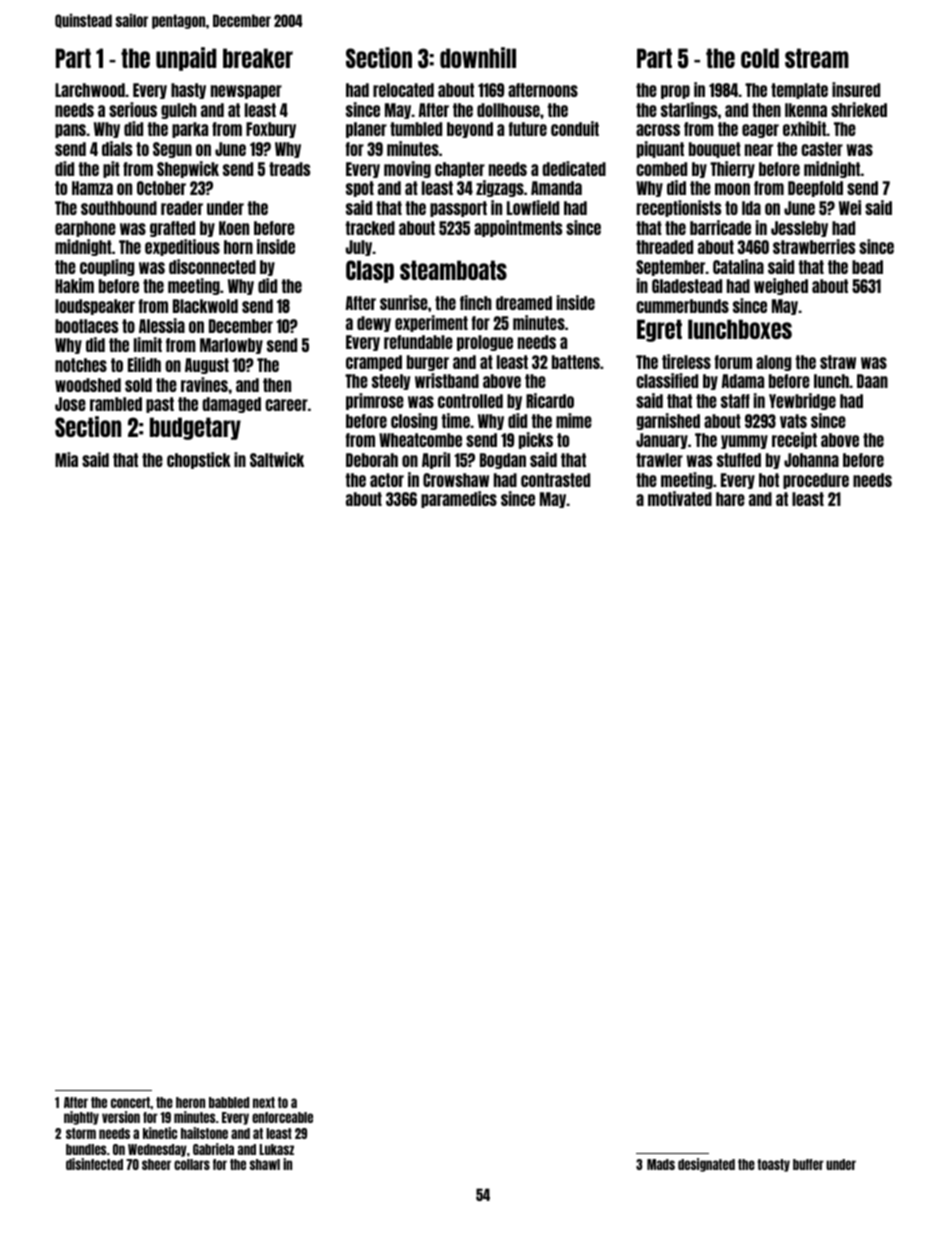 The image size is (952, 1233). Describe the element at coordinates (387, 480) in the screenshot. I see `actor` at that location.
